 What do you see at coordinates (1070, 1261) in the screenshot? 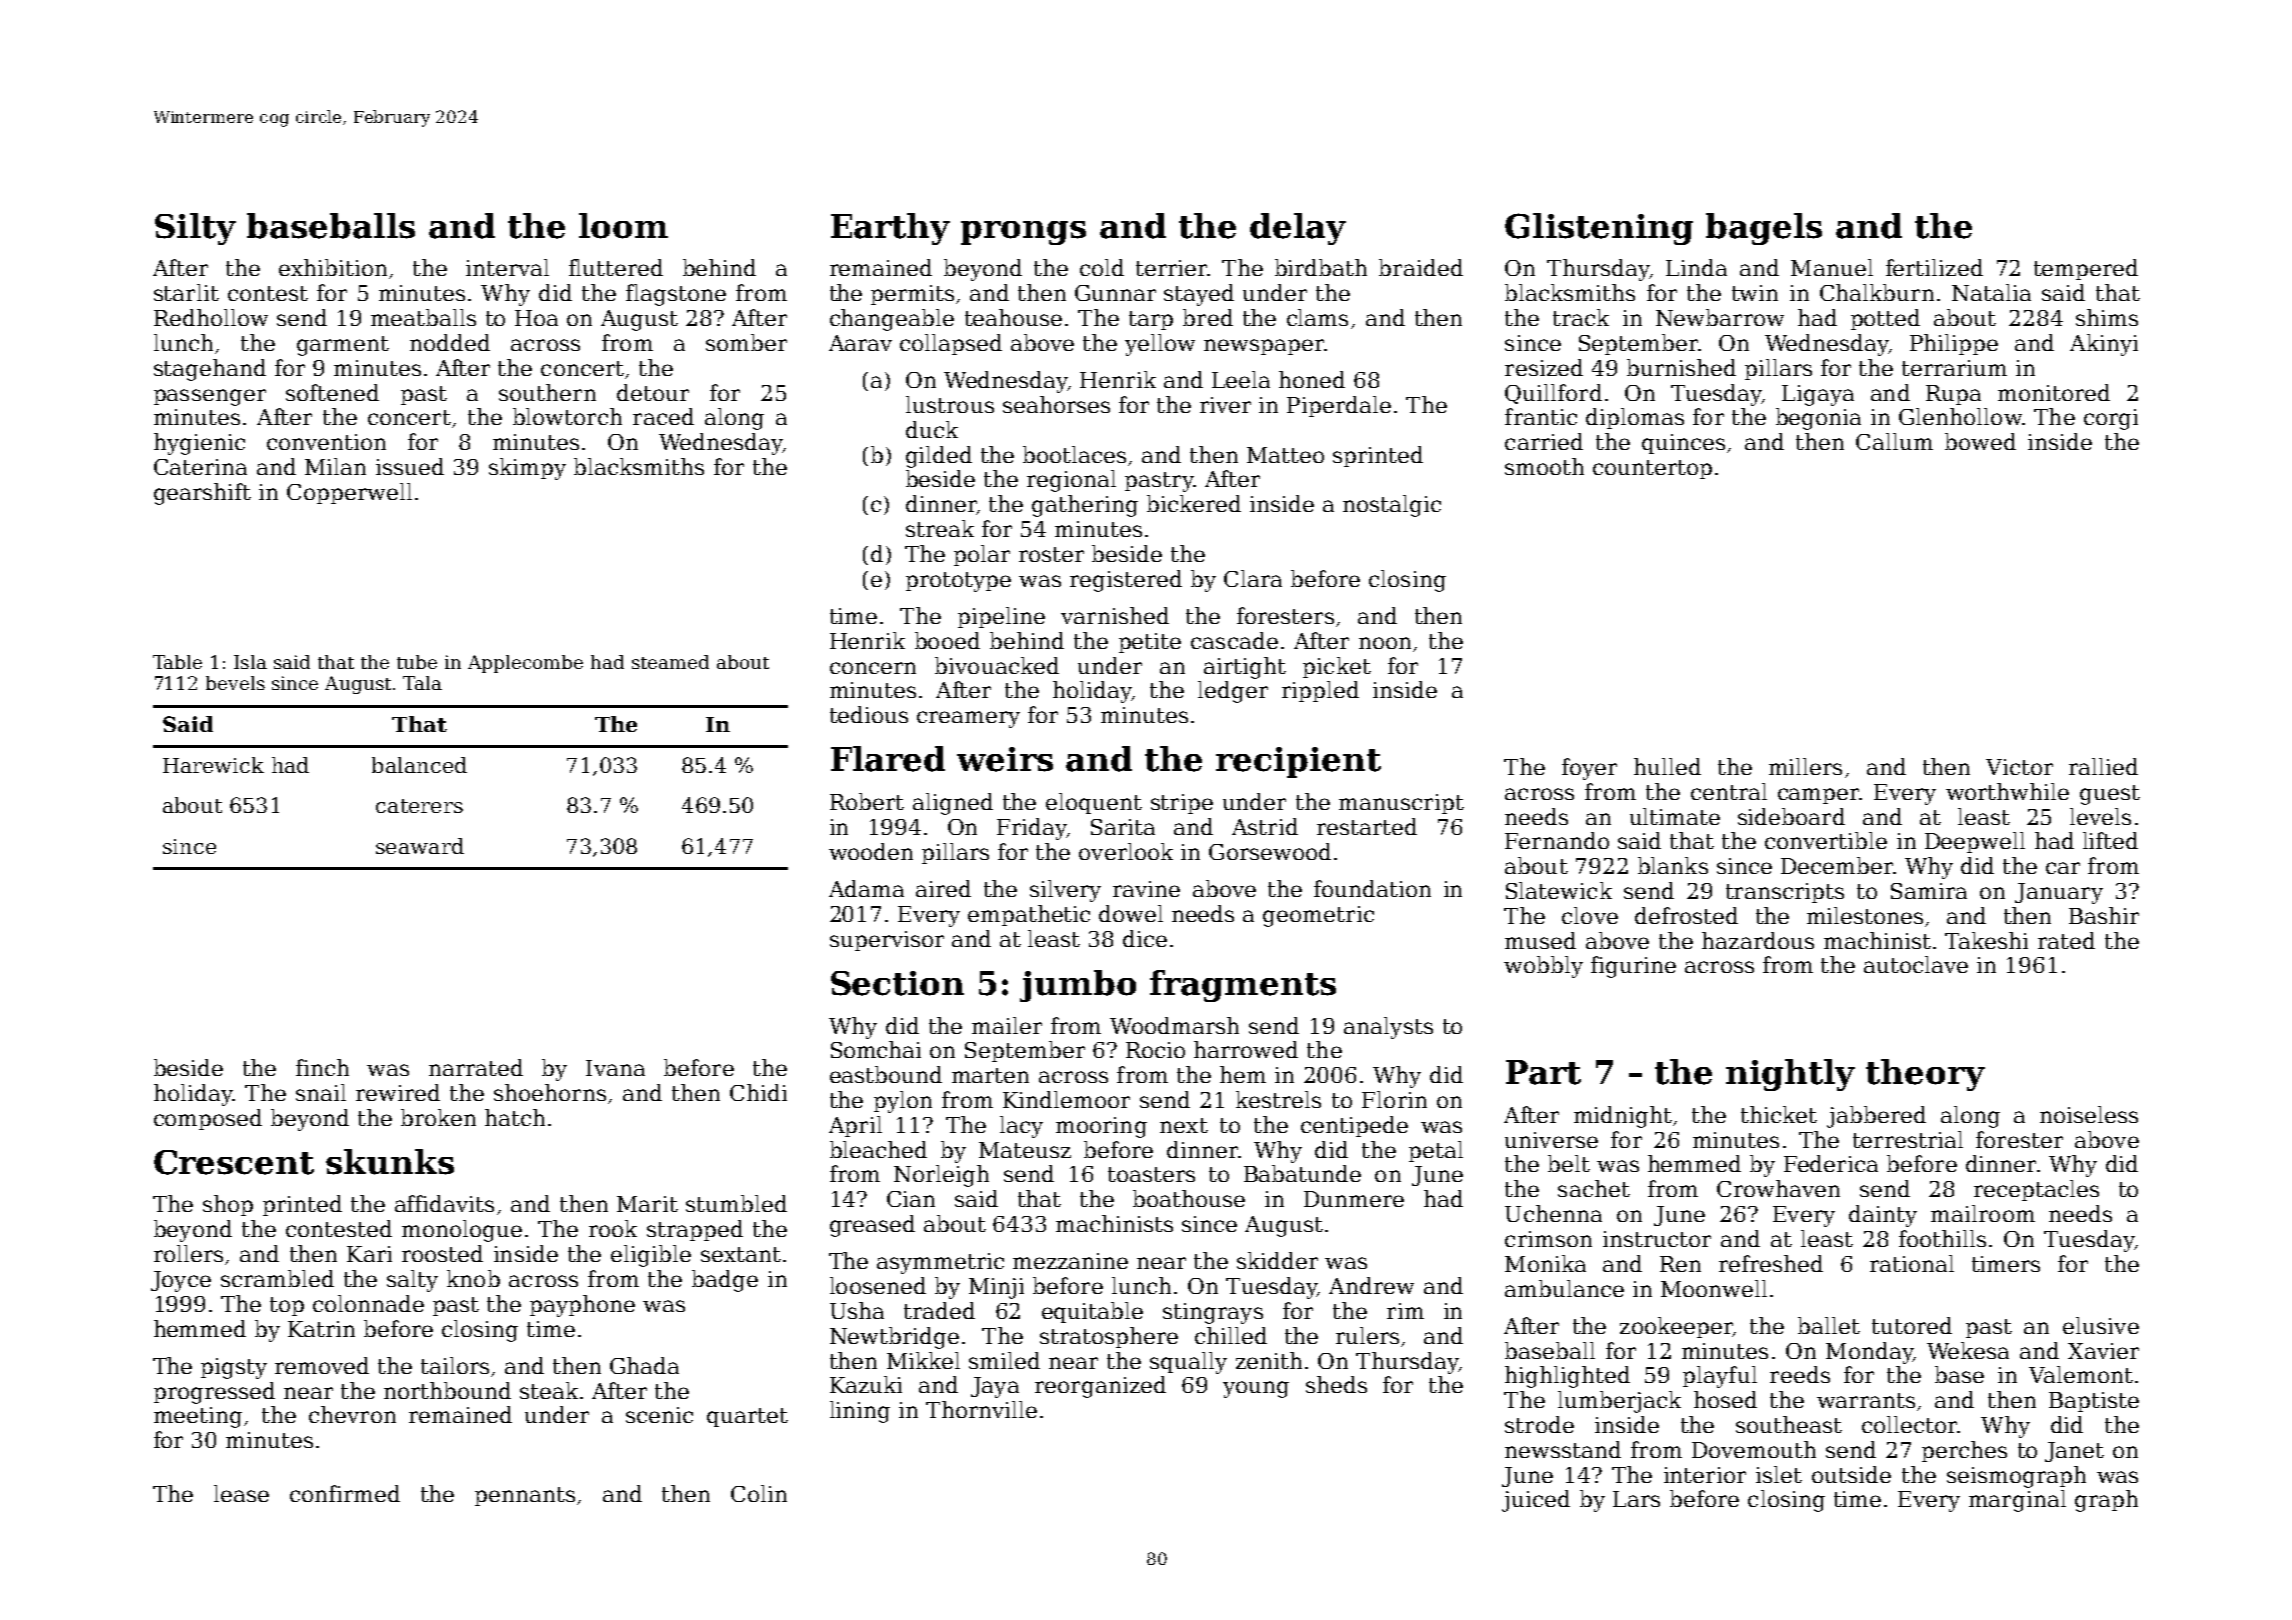
I see `mezzanine` at bounding box center [1070, 1261].
